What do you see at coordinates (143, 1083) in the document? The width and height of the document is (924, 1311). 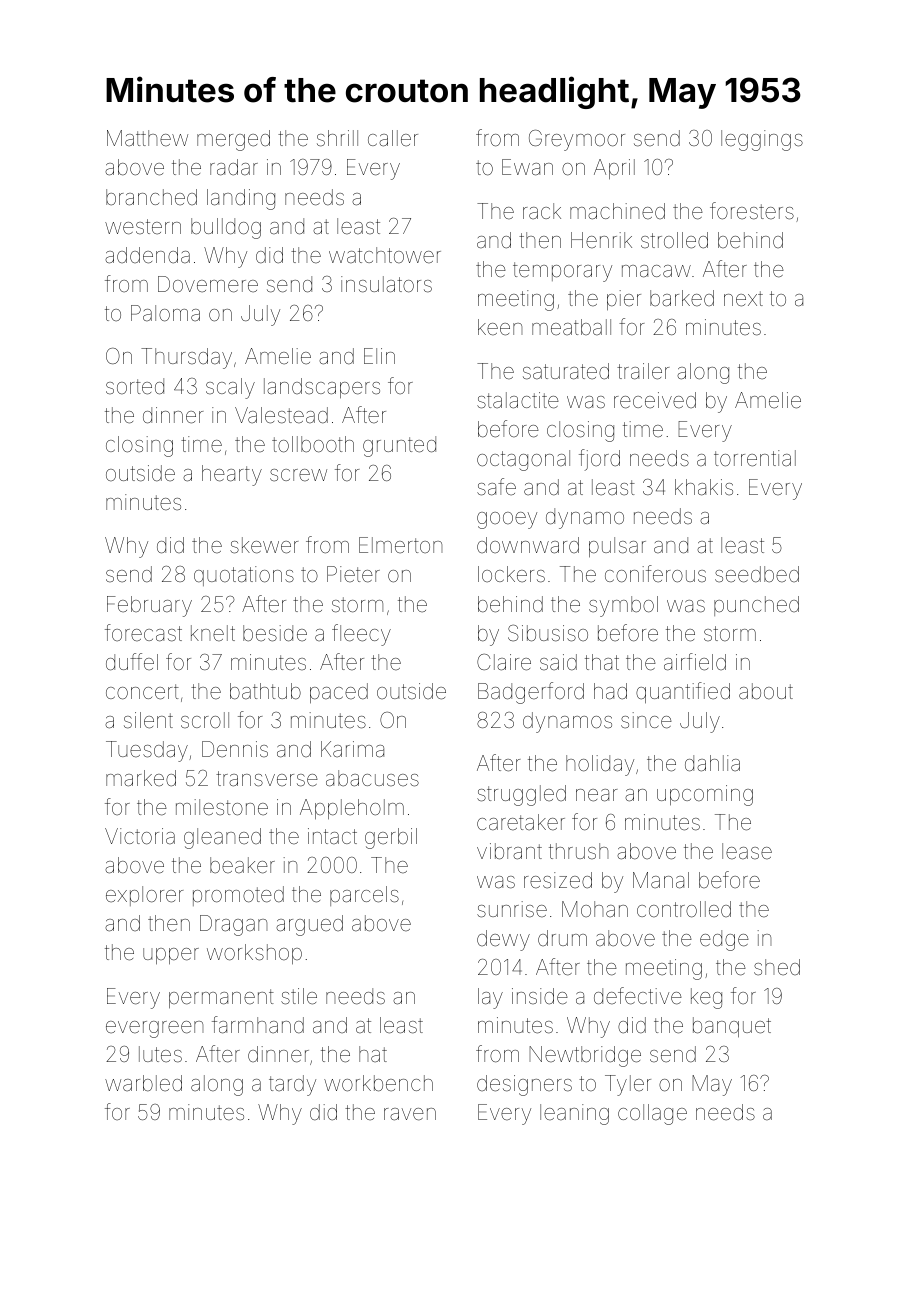 I see `warbled` at bounding box center [143, 1083].
